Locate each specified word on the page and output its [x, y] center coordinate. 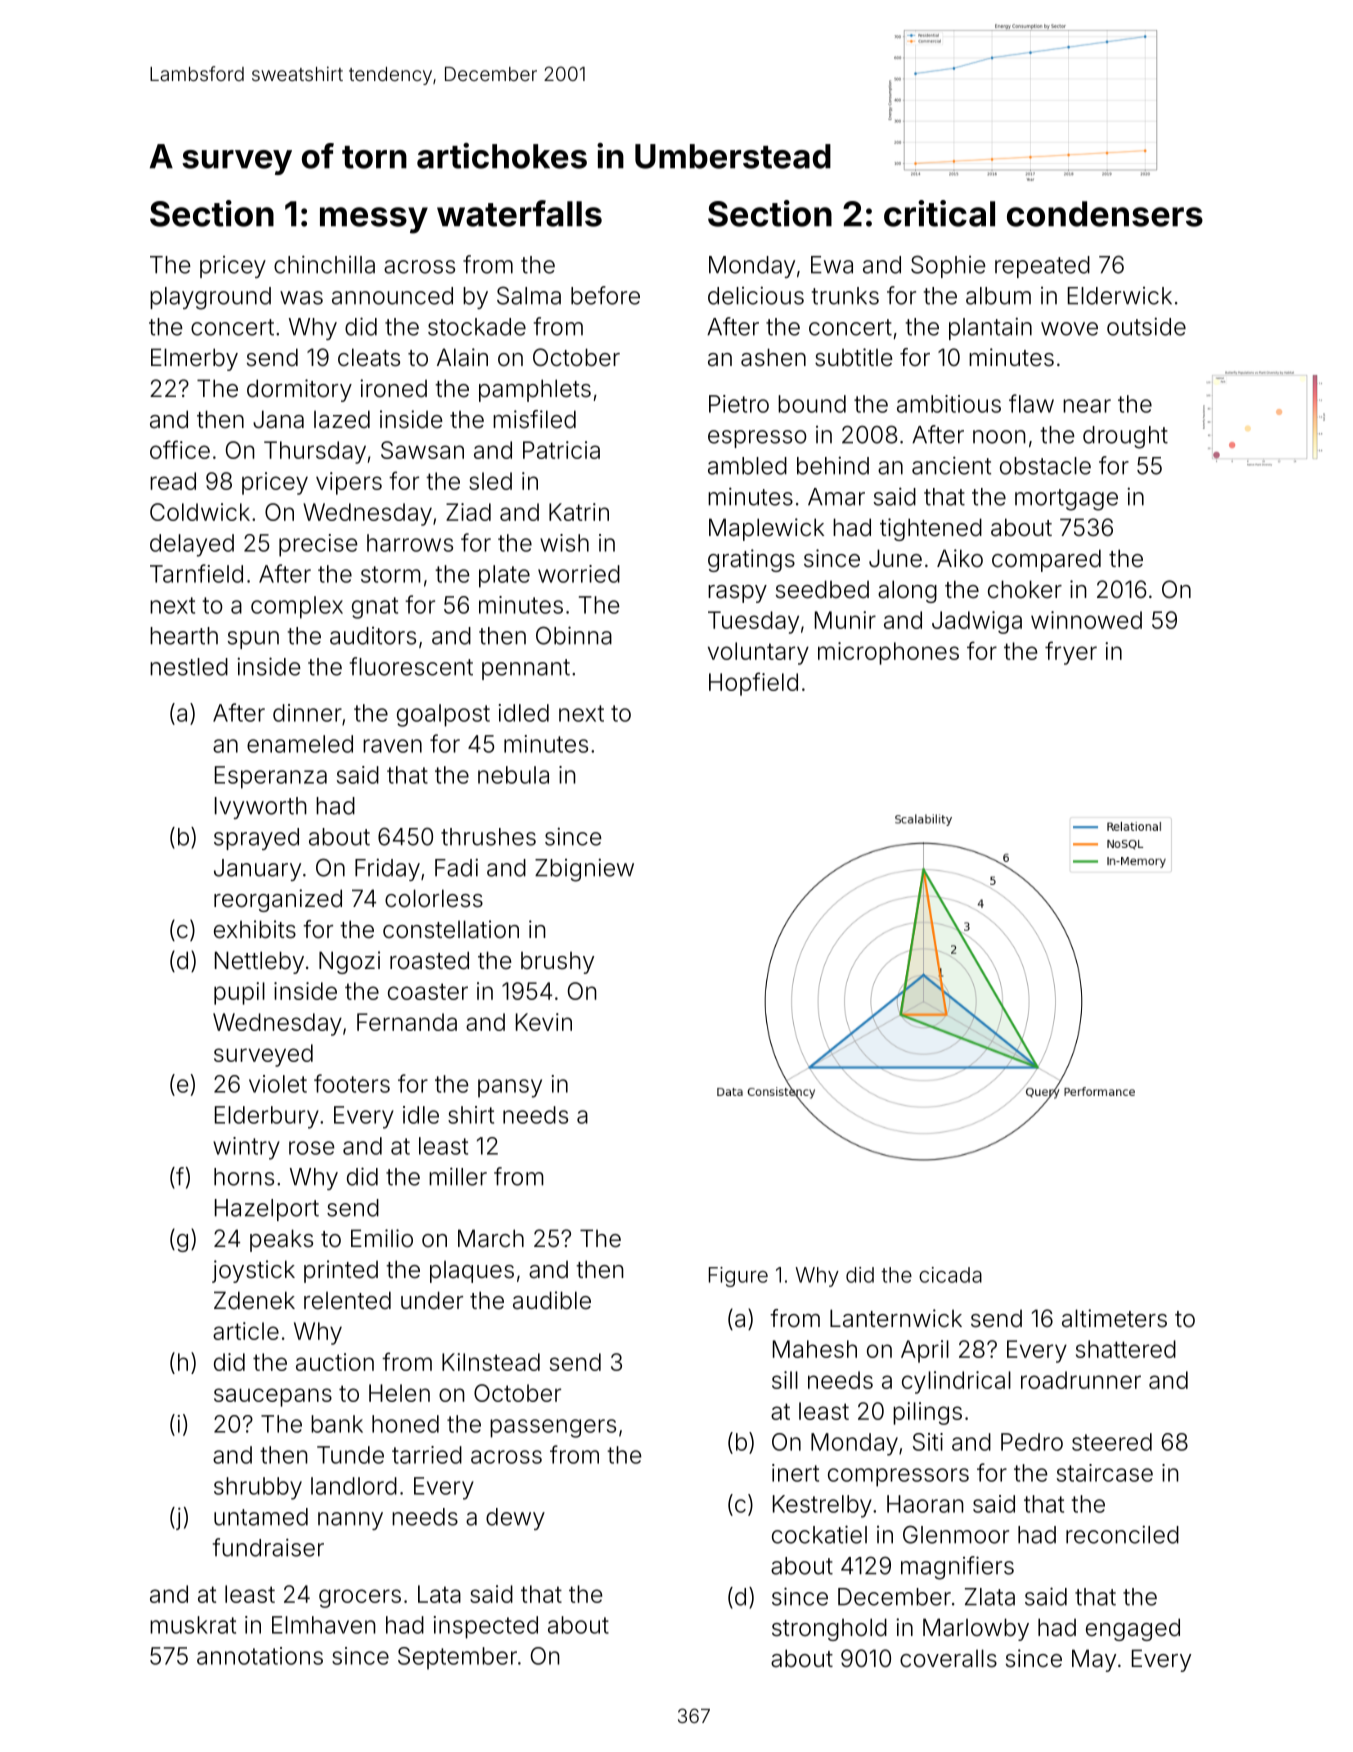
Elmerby [194, 359]
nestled [189, 667]
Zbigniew [584, 870]
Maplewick [766, 529]
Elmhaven [324, 1625]
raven [392, 746]
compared [1046, 560]
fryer [1071, 653]
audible [552, 1300]
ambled [747, 466]
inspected [486, 1627]
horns [244, 1177]
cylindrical [956, 1382]
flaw [1031, 403]
